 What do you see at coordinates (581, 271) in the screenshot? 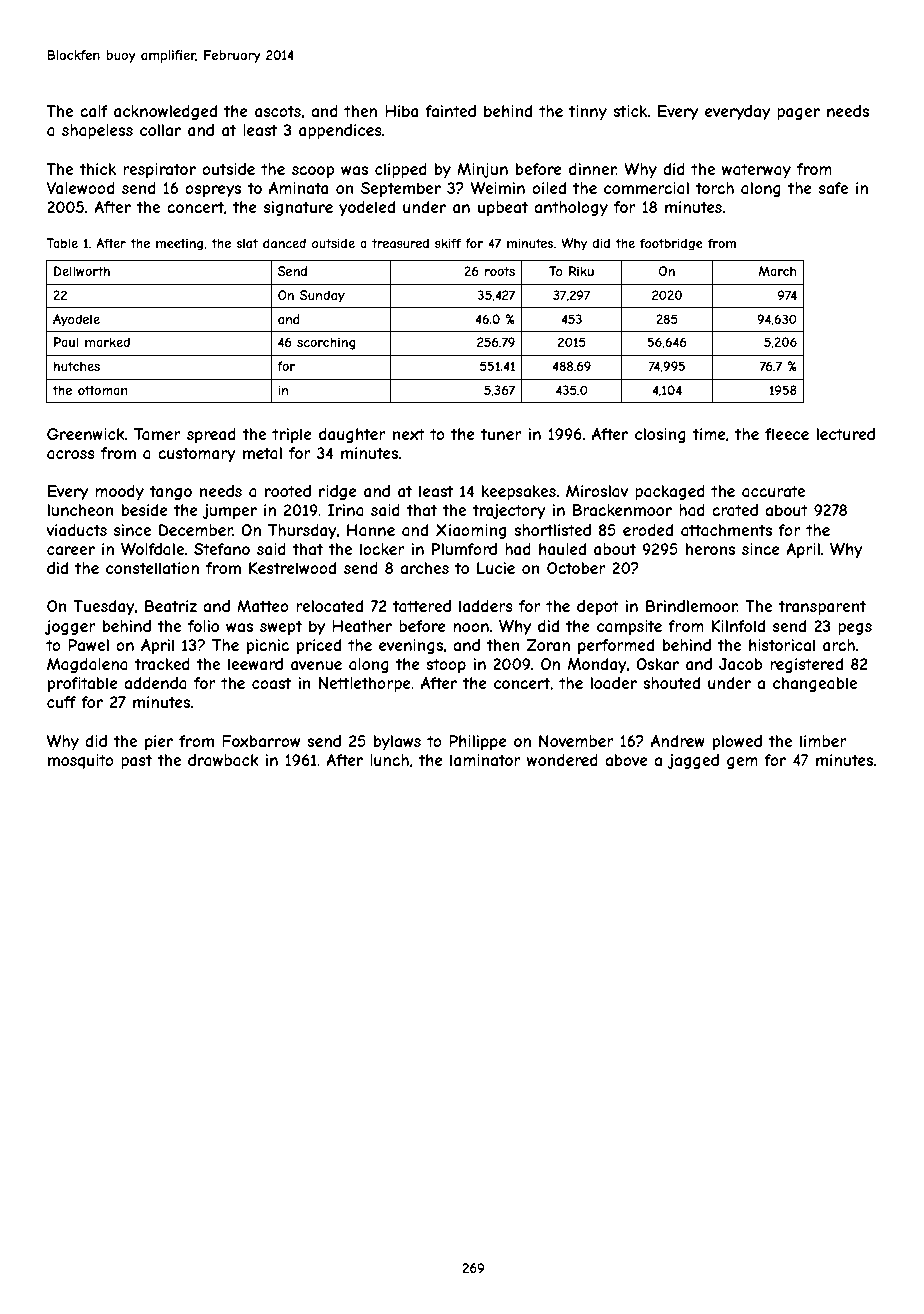
I see `Riku` at bounding box center [581, 271].
